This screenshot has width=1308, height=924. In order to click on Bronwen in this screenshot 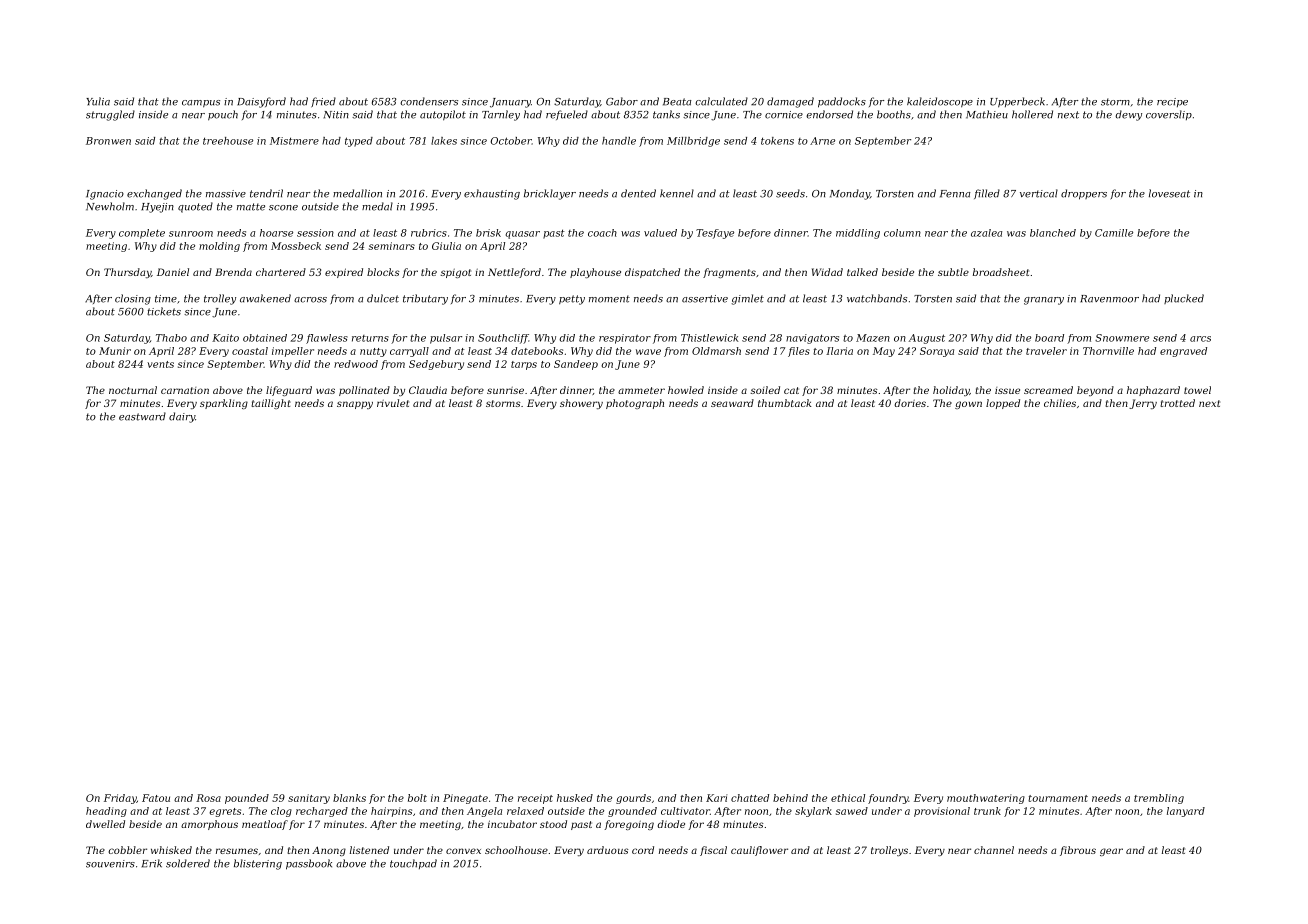, I will do `click(108, 141)`.
